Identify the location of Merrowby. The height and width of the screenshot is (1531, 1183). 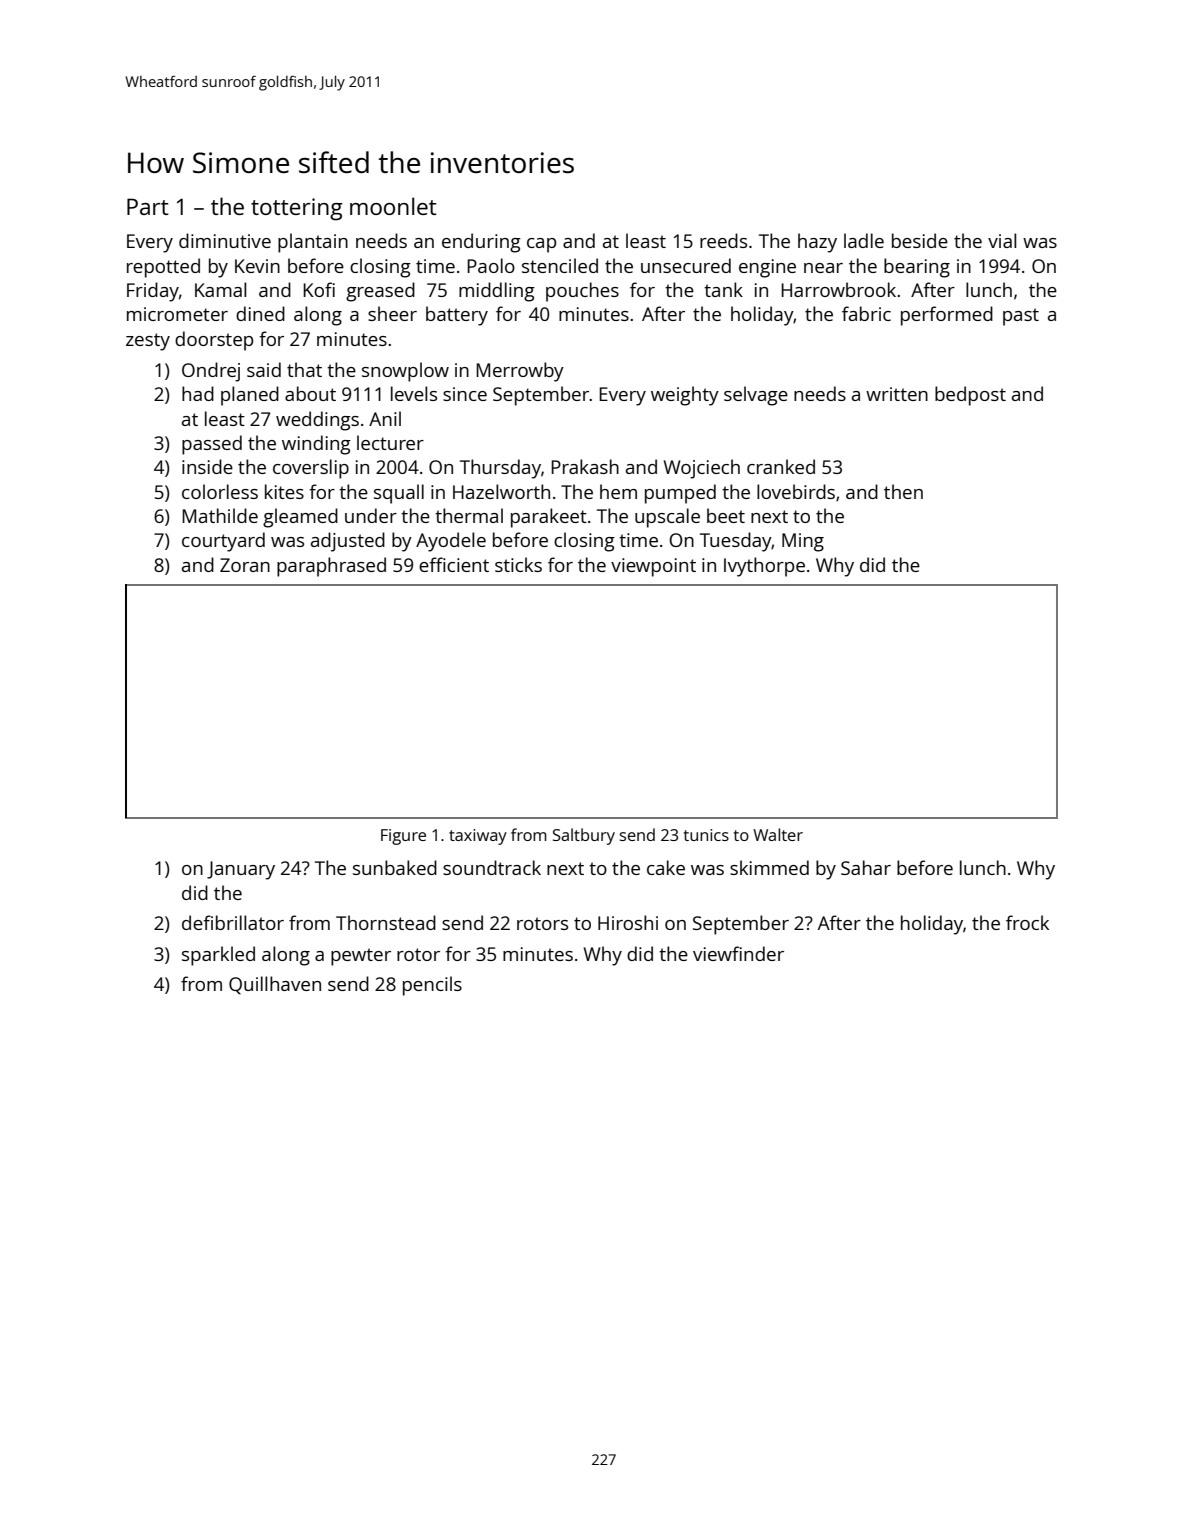
(520, 372).
